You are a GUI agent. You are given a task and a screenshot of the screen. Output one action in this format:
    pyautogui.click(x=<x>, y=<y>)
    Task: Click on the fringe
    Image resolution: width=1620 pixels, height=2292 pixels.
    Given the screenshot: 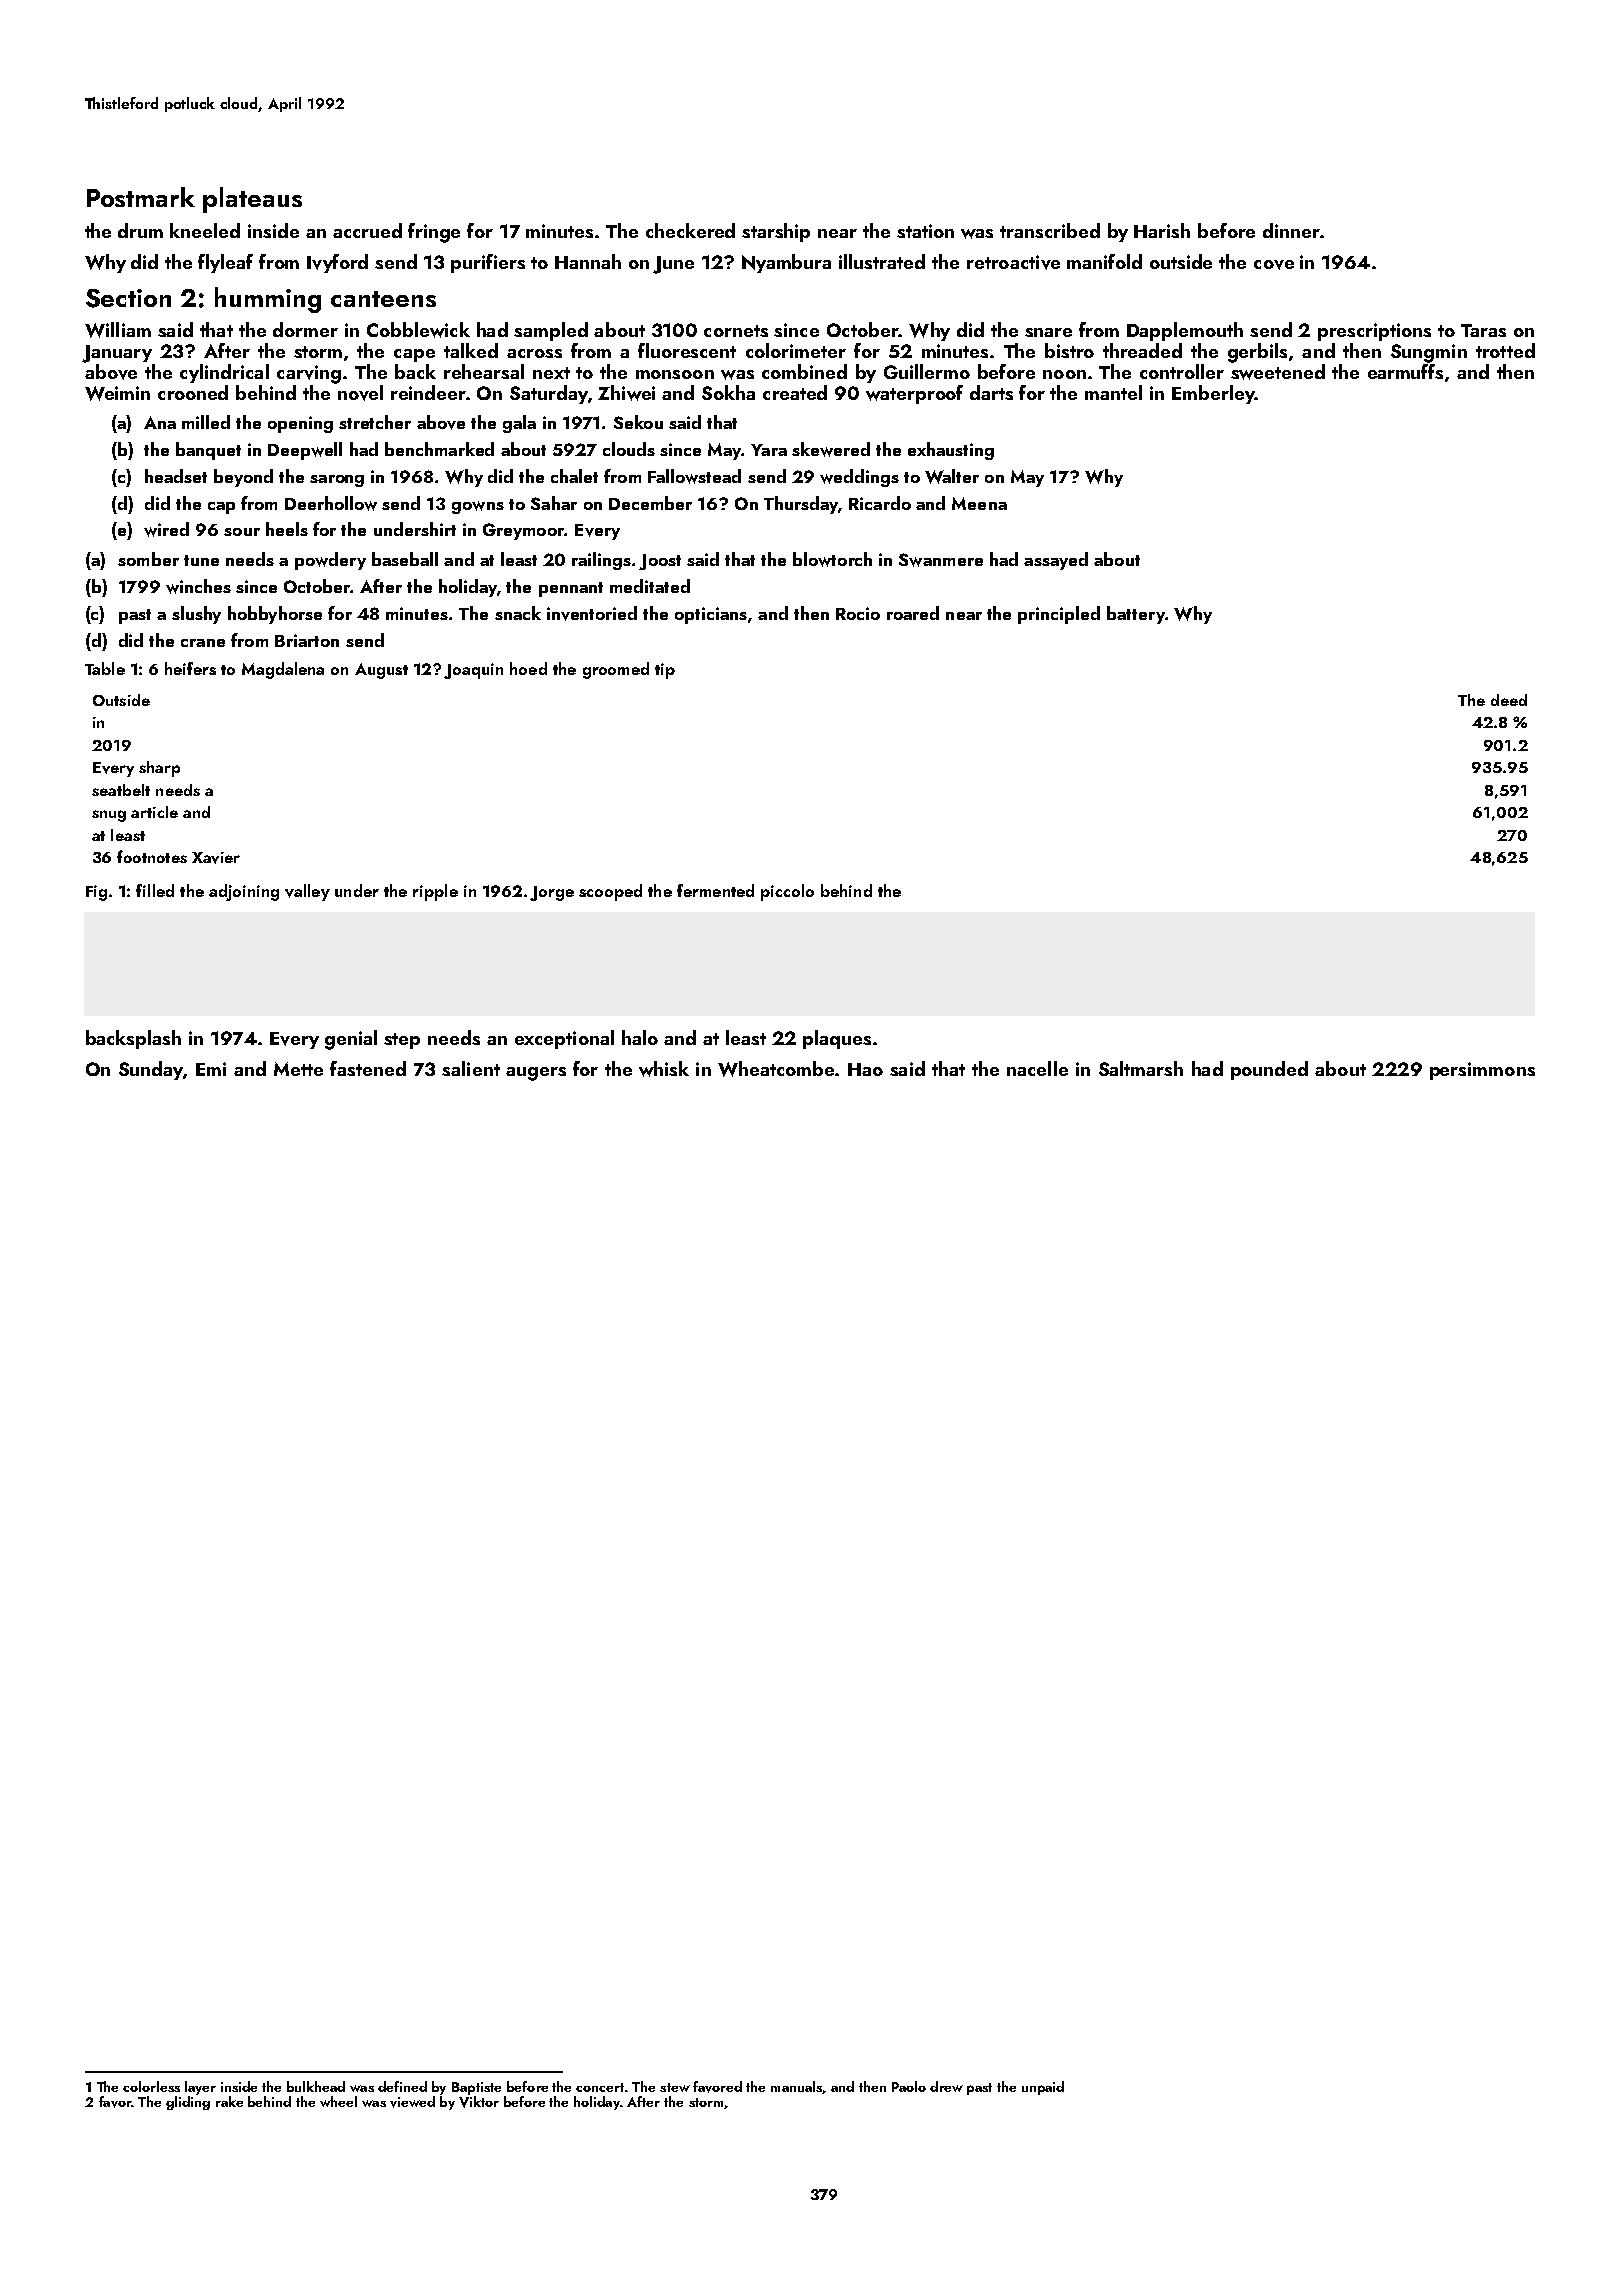 What is the action you would take?
    pyautogui.click(x=434, y=233)
